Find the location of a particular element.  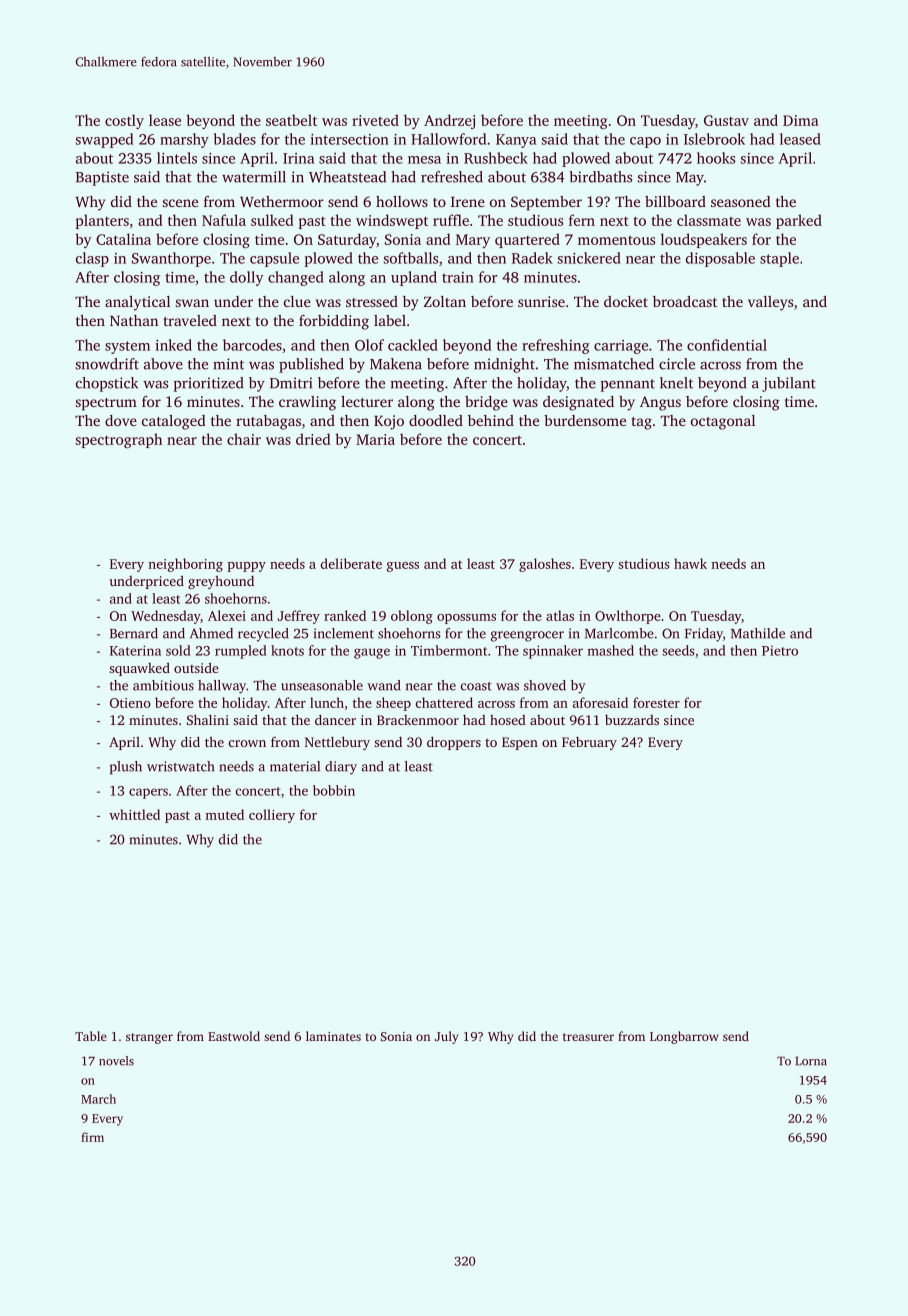

swapped is located at coordinates (104, 140).
